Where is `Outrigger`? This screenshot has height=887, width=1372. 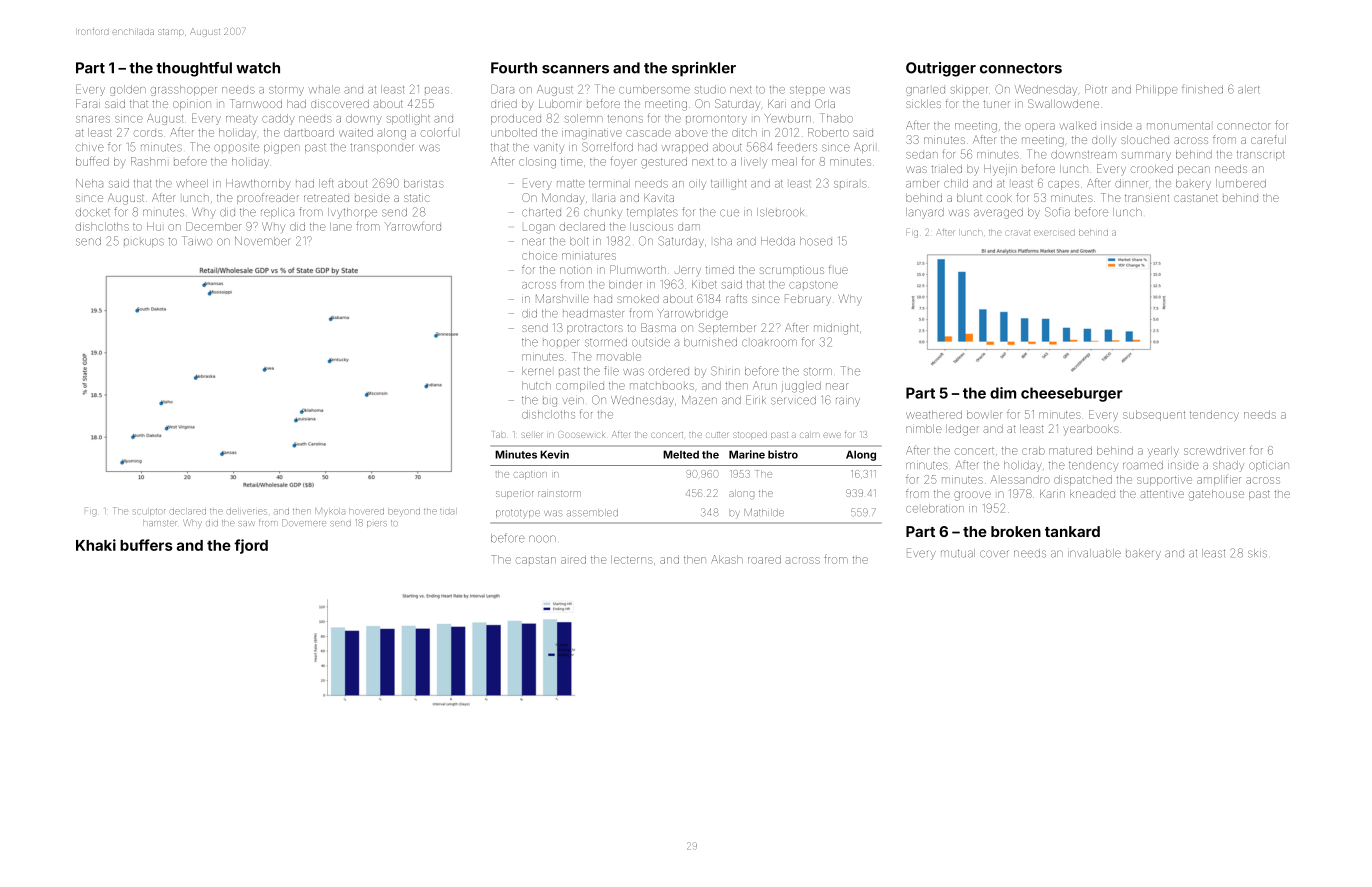
Outrigger is located at coordinates (941, 69).
